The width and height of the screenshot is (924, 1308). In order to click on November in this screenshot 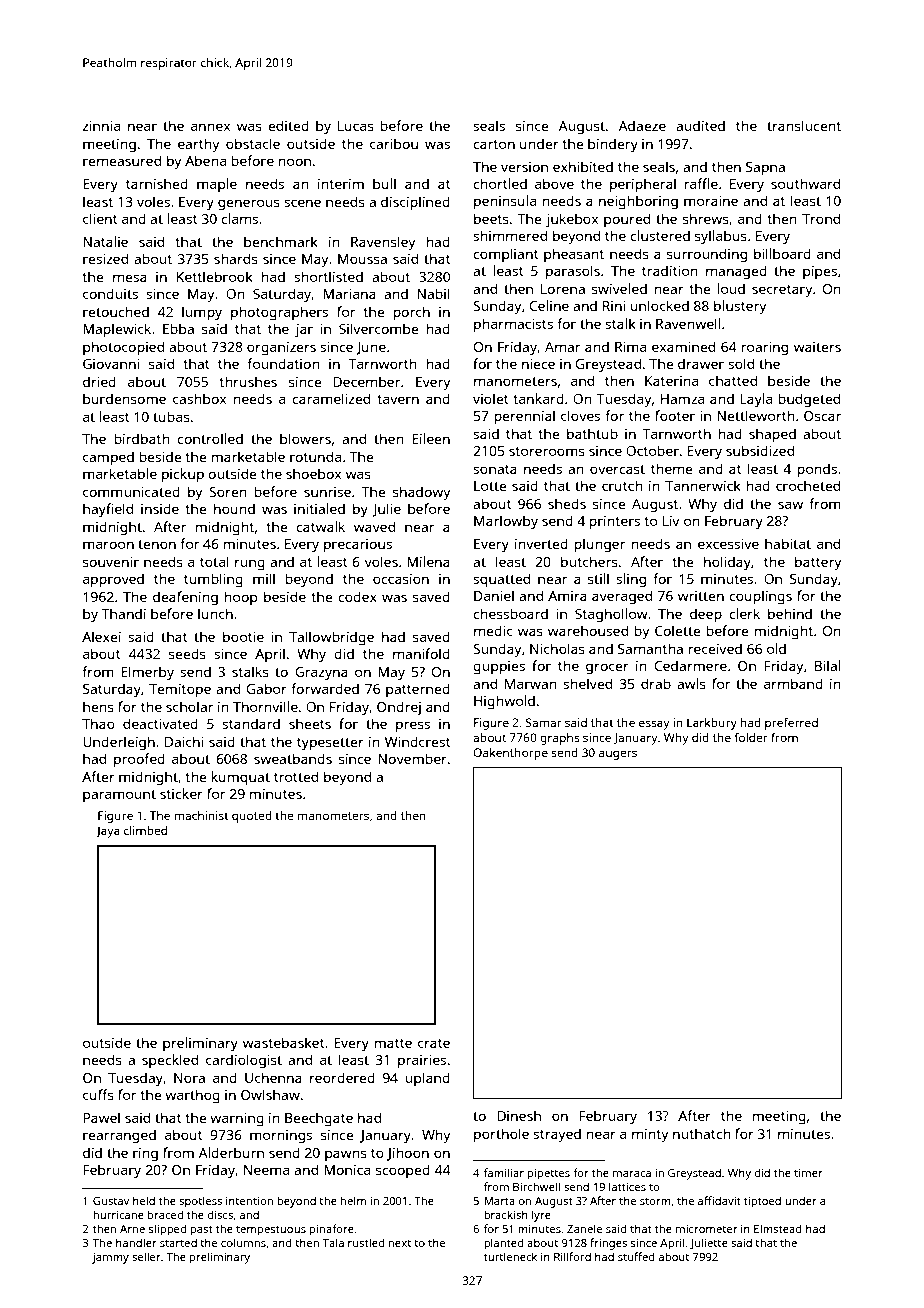, I will do `click(412, 758)`.
